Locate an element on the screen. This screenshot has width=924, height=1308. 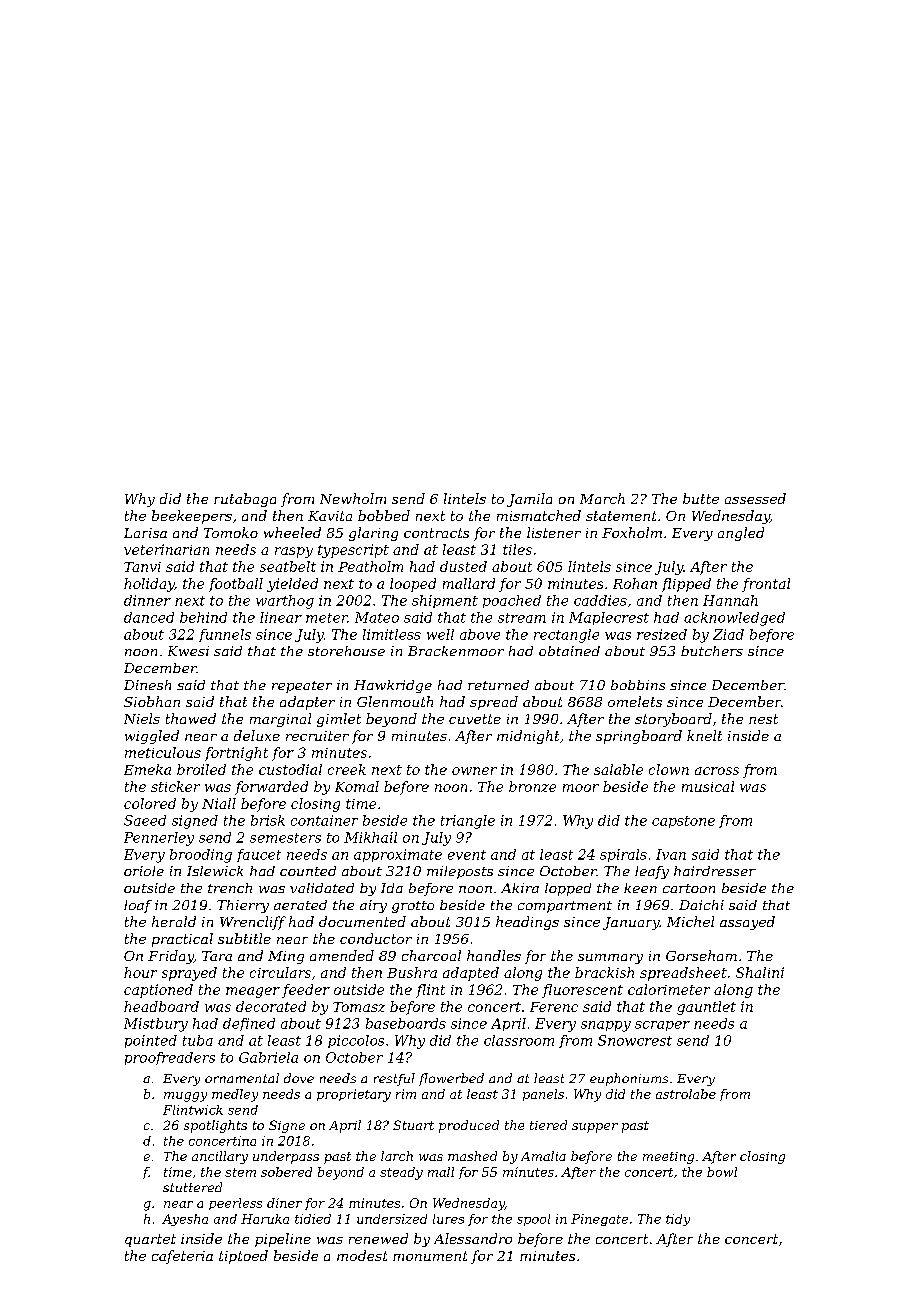
Akira is located at coordinates (520, 888).
